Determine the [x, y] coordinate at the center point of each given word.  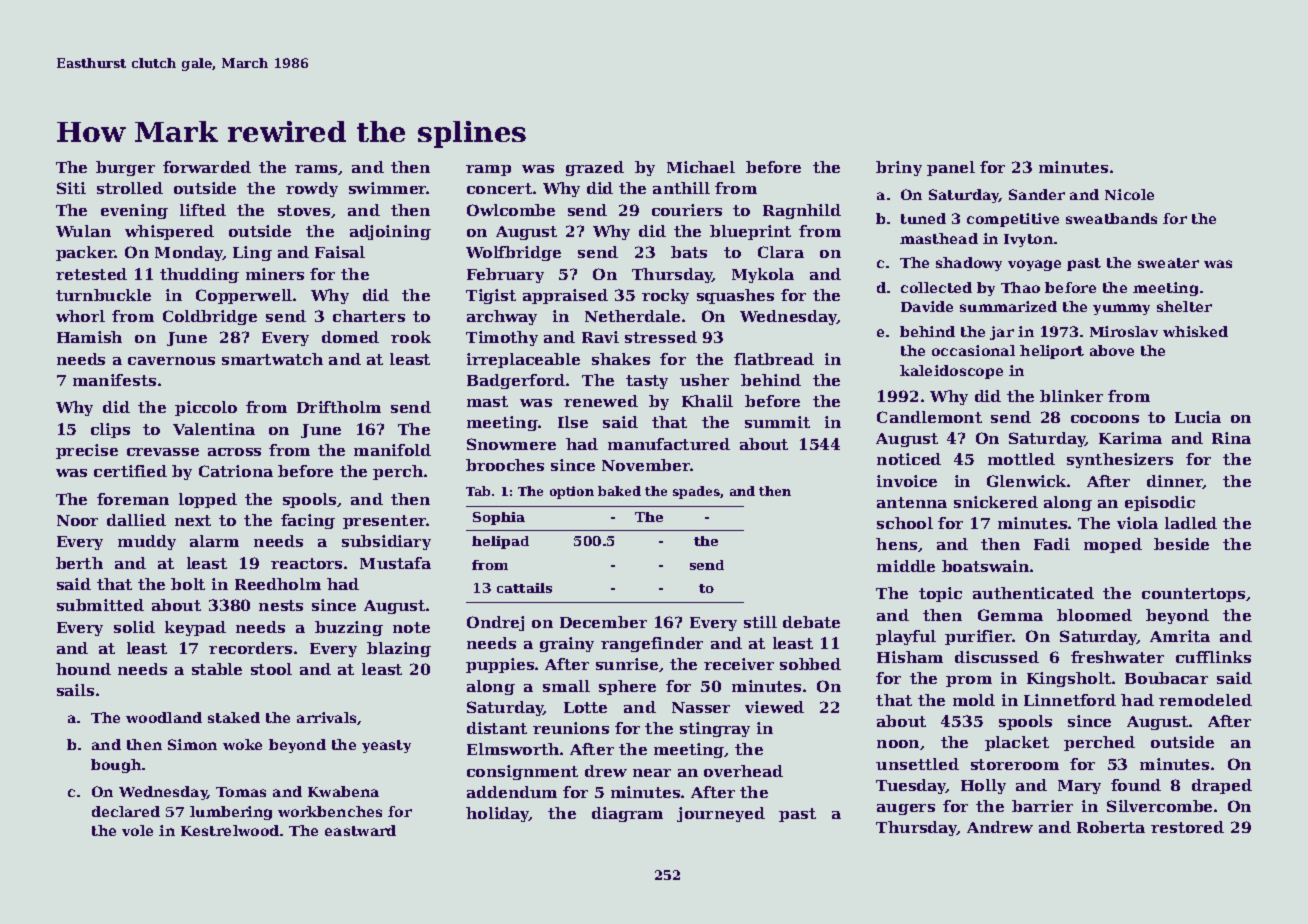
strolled [130, 188]
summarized [1008, 306]
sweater [1168, 263]
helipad [500, 542]
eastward [360, 830]
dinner [1175, 482]
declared [126, 811]
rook [411, 337]
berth [79, 563]
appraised [565, 296]
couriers [687, 210]
